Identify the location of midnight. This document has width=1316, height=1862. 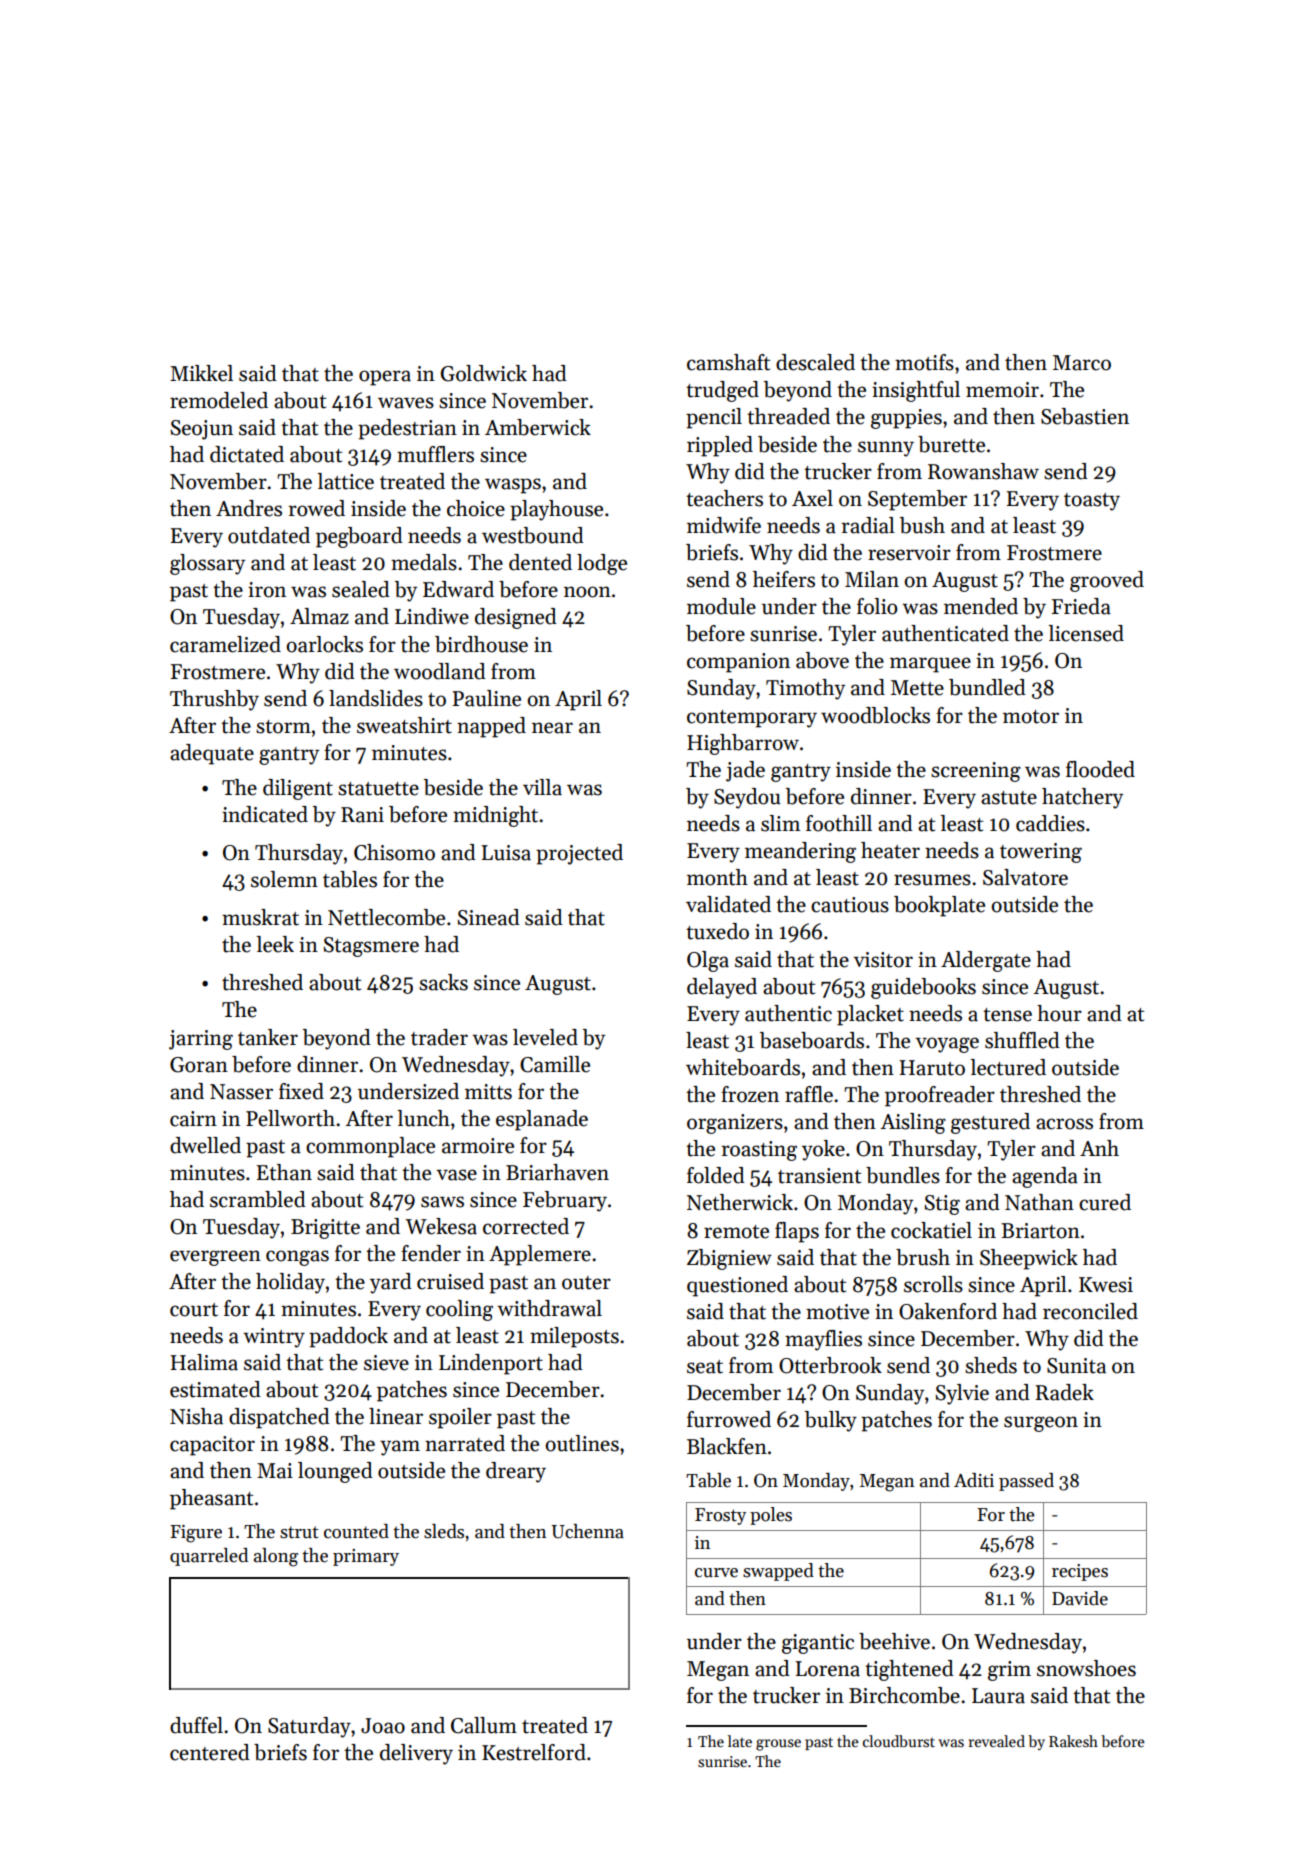
(495, 816).
